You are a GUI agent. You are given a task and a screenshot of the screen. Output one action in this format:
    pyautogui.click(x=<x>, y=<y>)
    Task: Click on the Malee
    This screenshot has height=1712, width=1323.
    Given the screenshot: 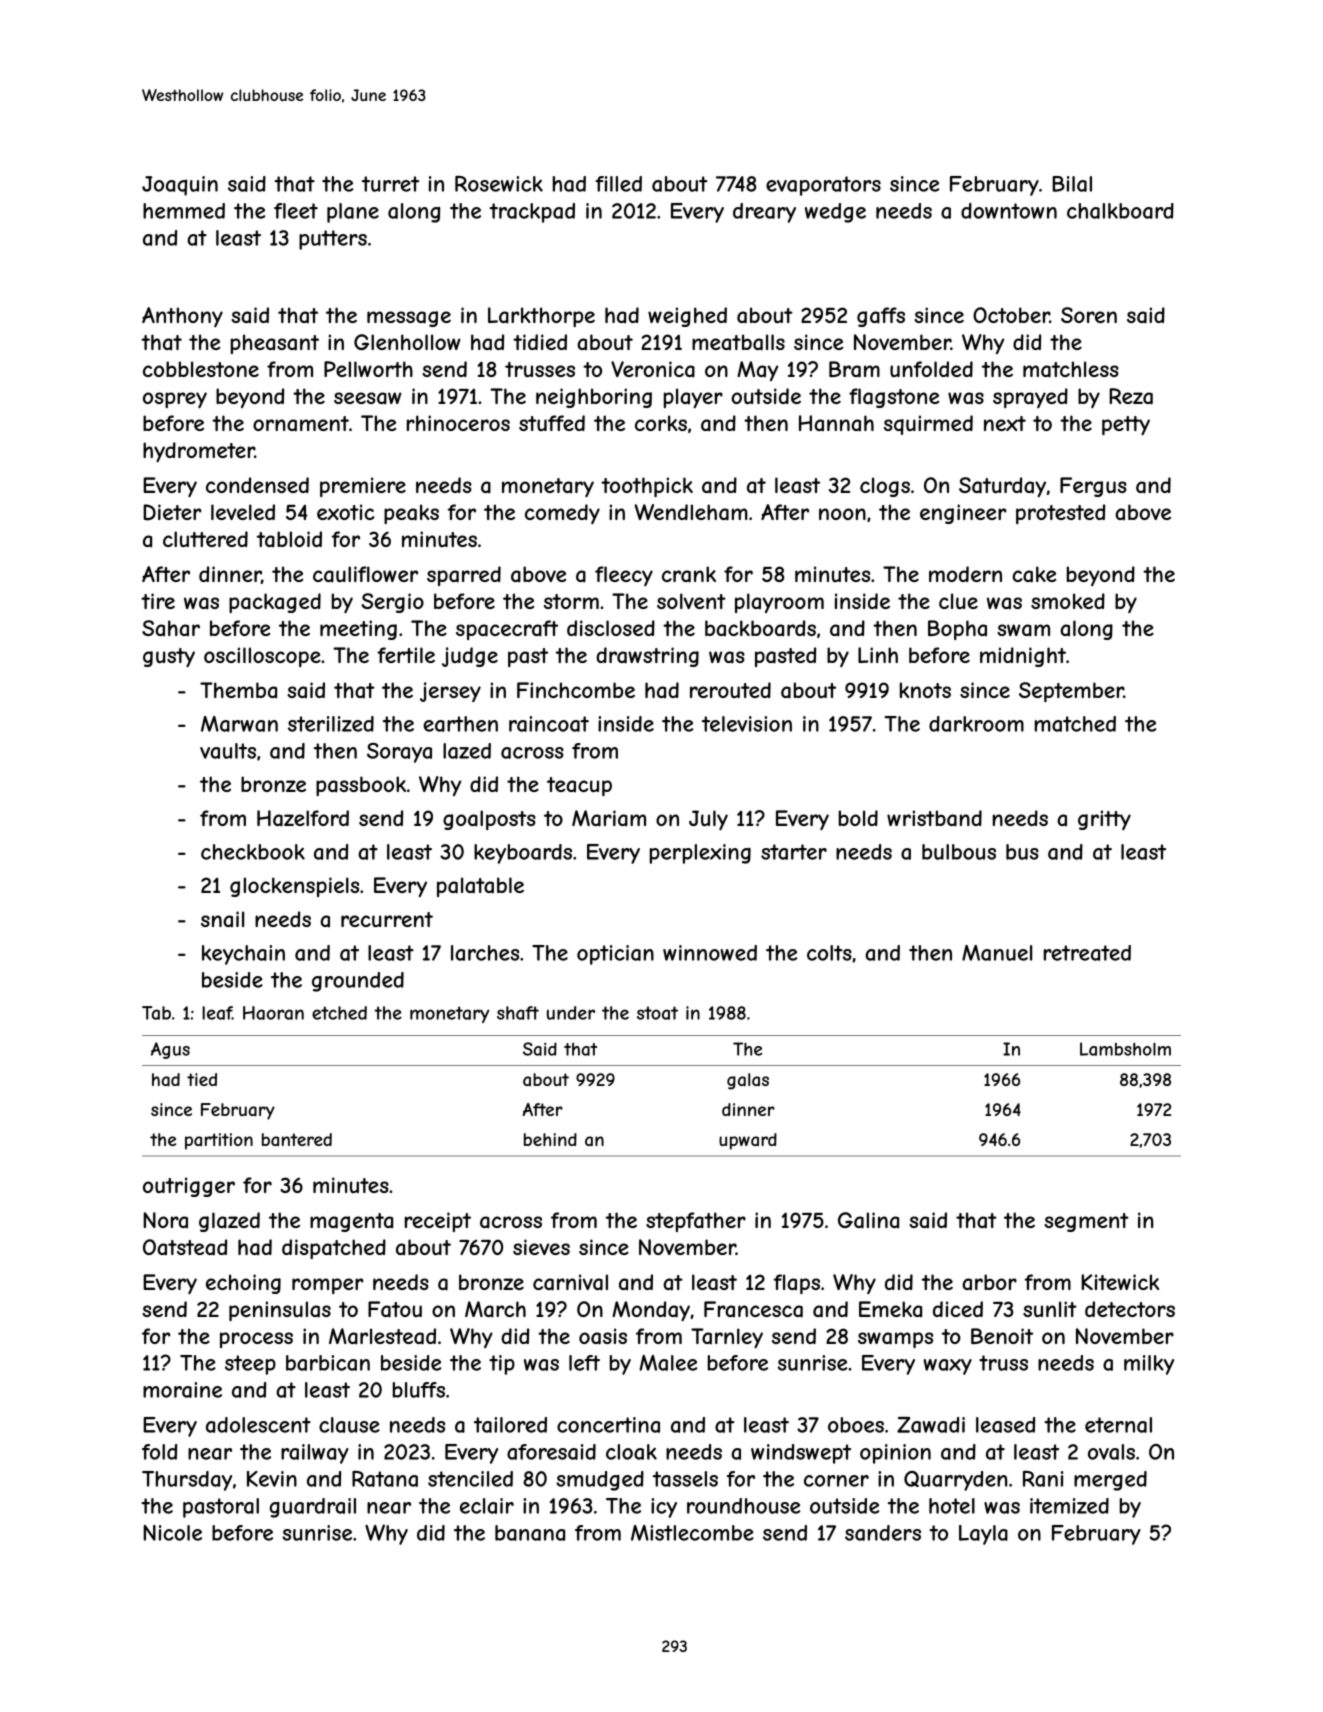 What is the action you would take?
    pyautogui.click(x=668, y=1363)
